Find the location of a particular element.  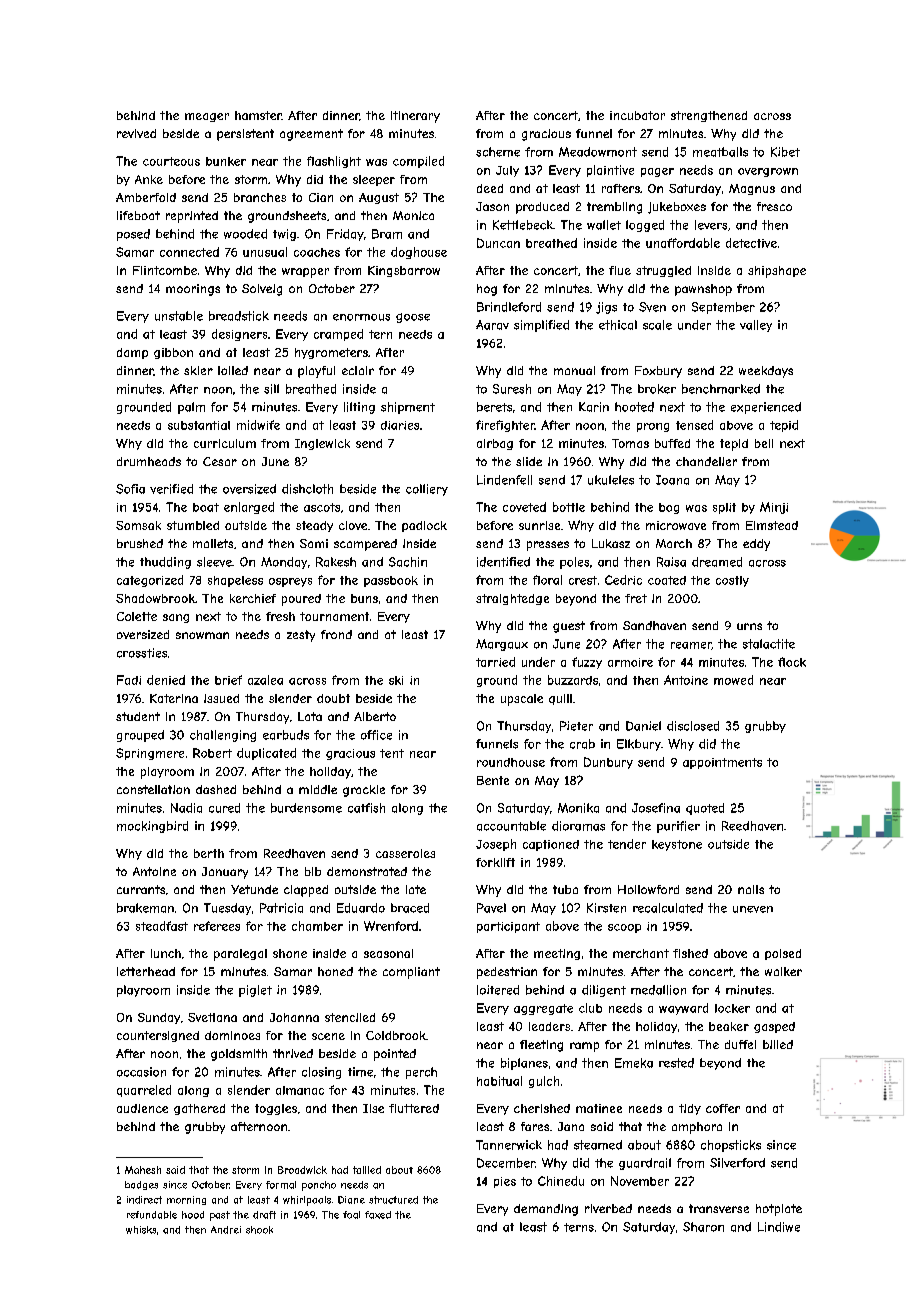

stalactite is located at coordinates (769, 644).
